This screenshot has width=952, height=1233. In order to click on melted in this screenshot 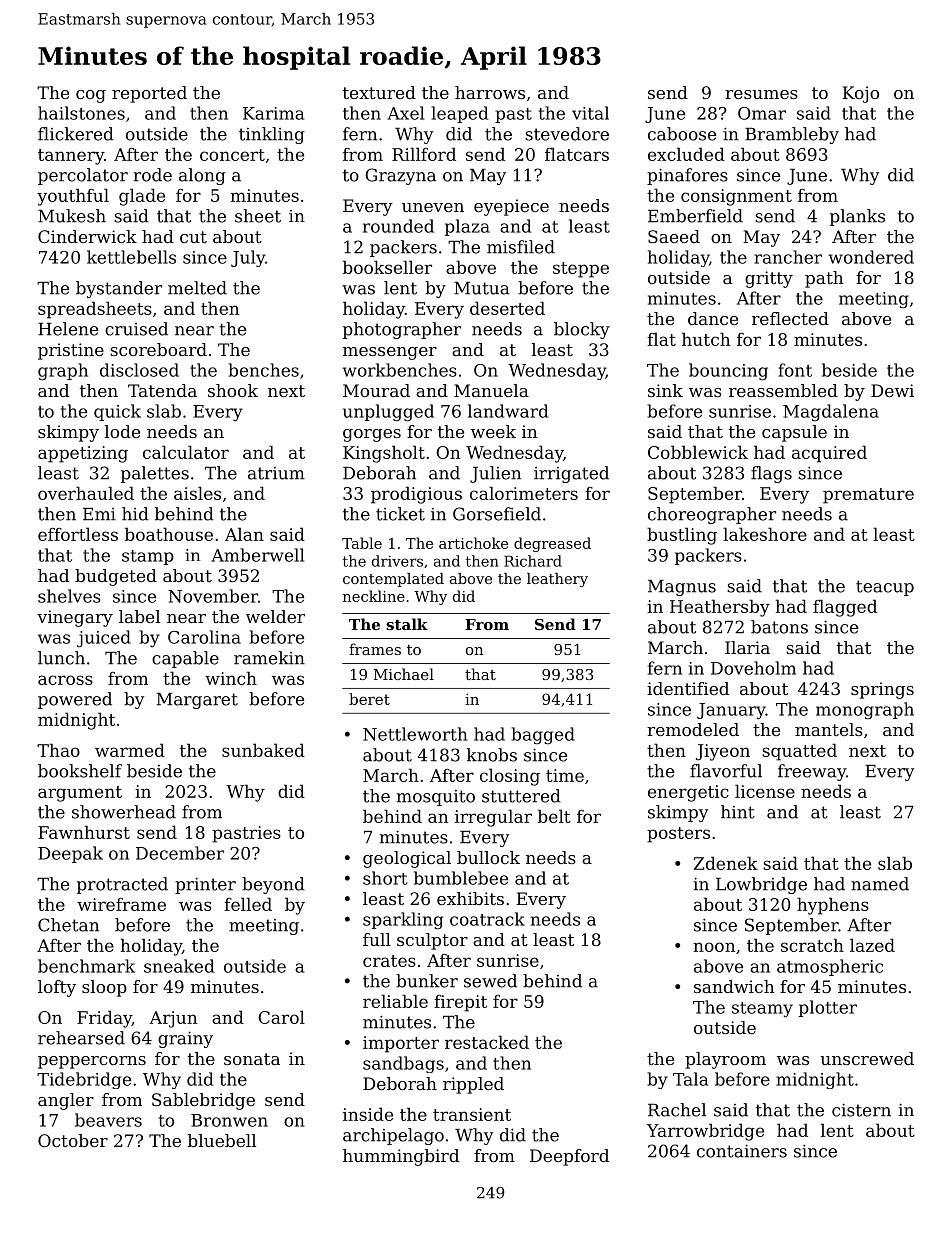, I will do `click(197, 288)`.
